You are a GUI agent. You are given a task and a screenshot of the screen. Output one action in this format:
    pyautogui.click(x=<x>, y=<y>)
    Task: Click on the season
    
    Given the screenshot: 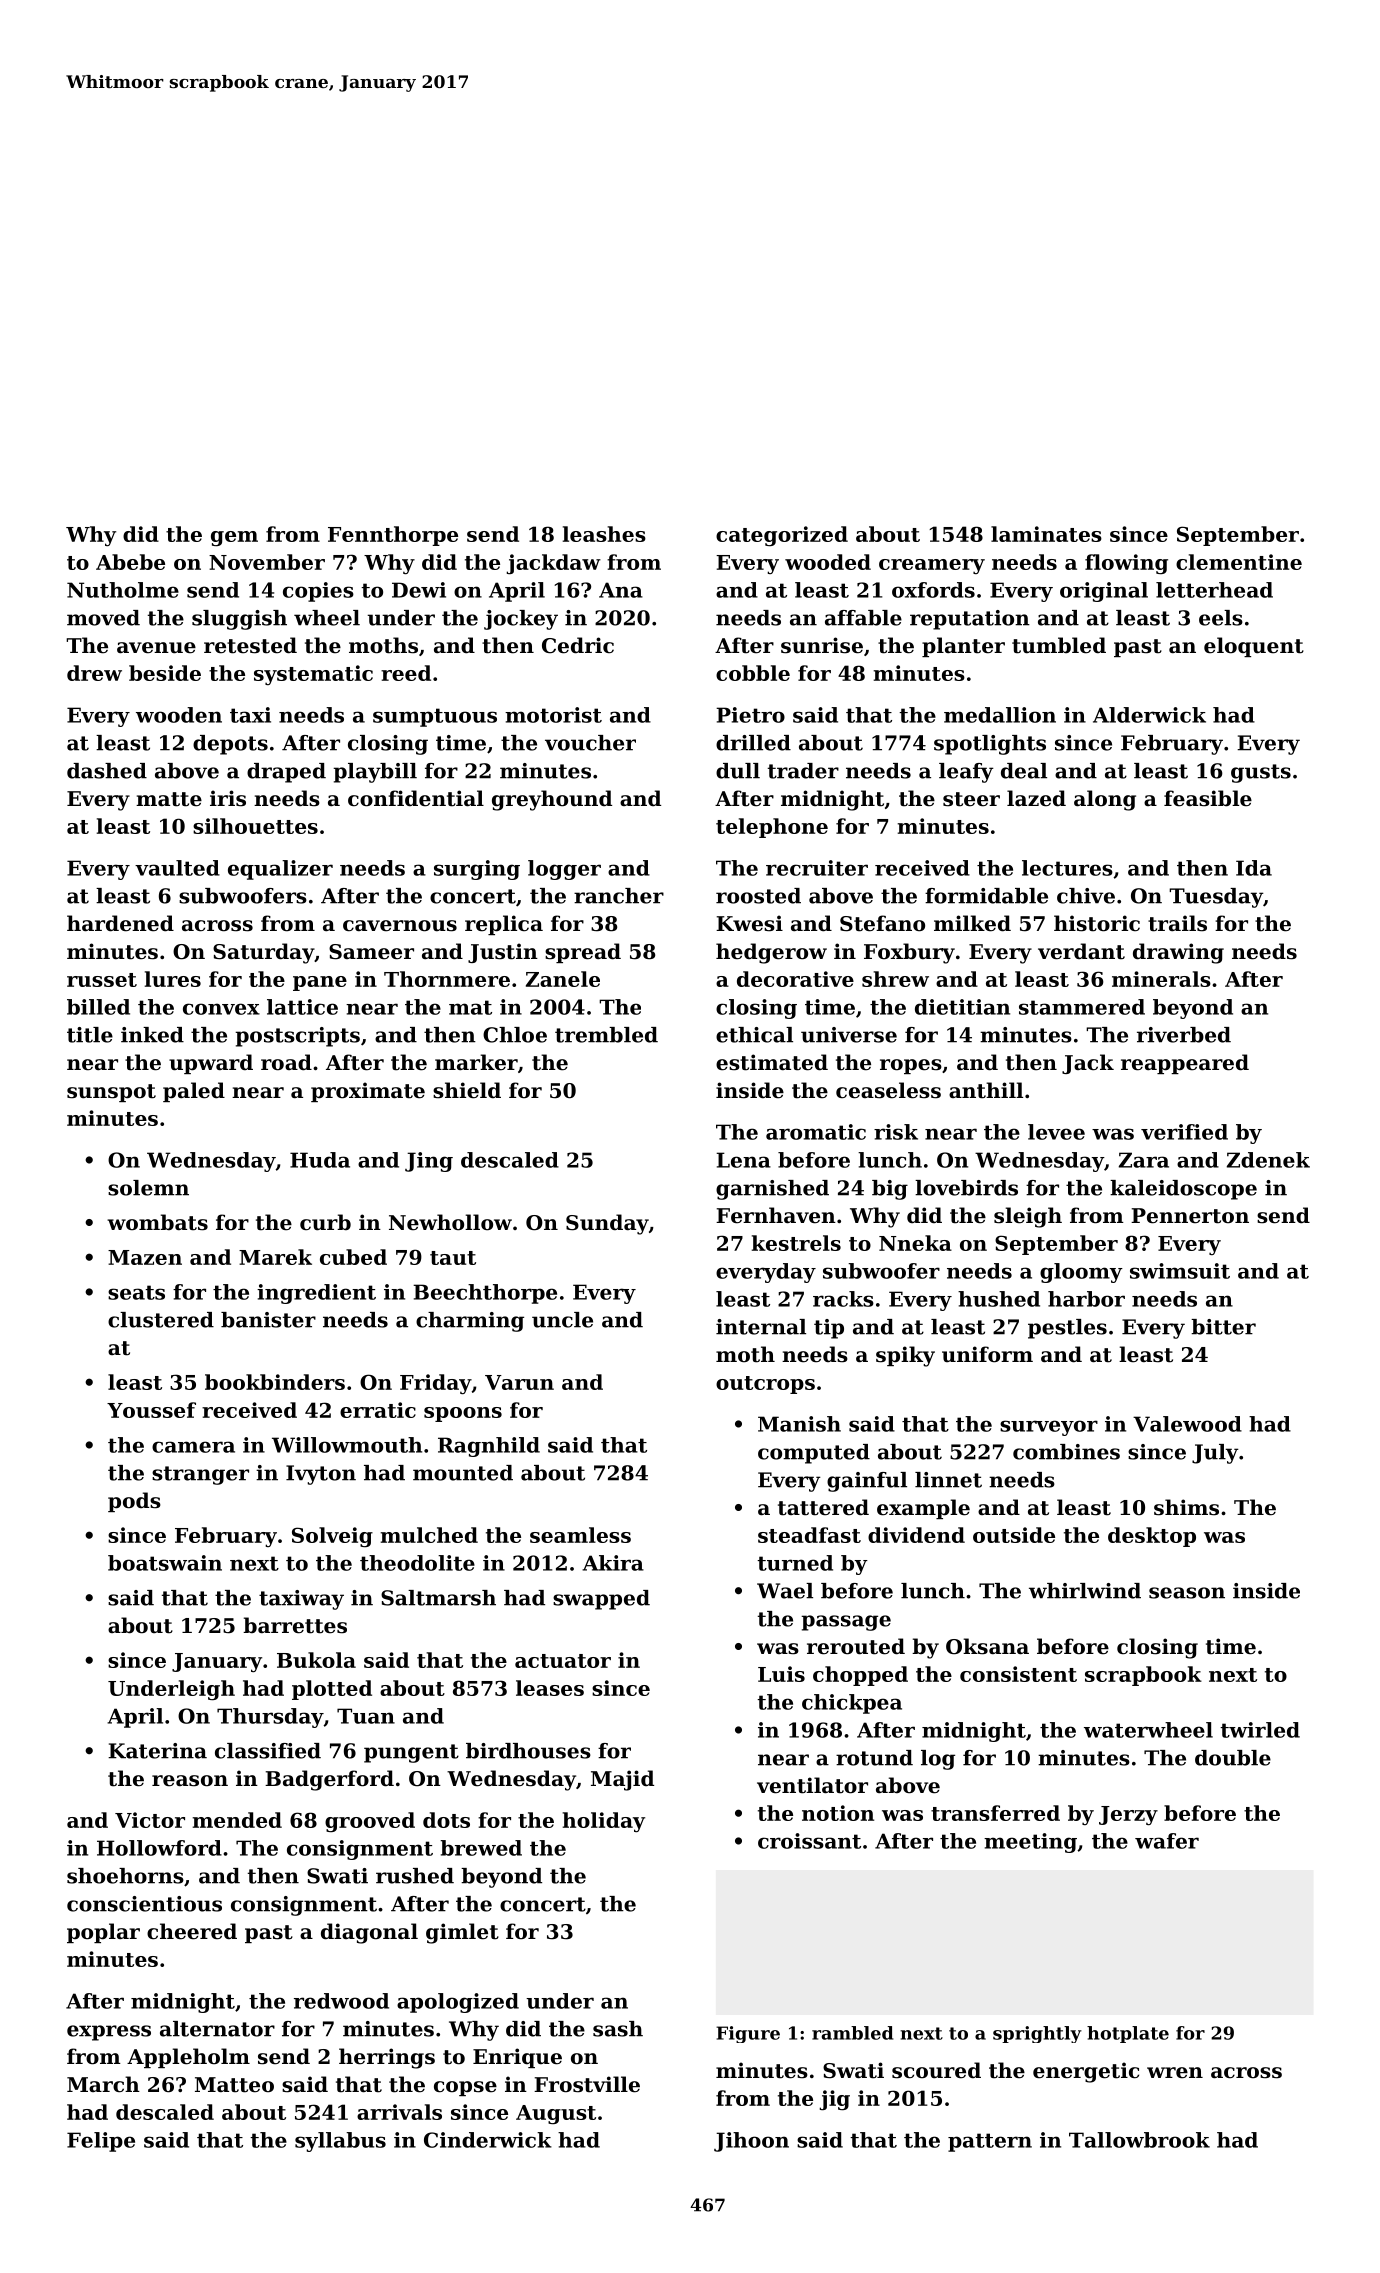 What is the action you would take?
    pyautogui.click(x=1187, y=1593)
